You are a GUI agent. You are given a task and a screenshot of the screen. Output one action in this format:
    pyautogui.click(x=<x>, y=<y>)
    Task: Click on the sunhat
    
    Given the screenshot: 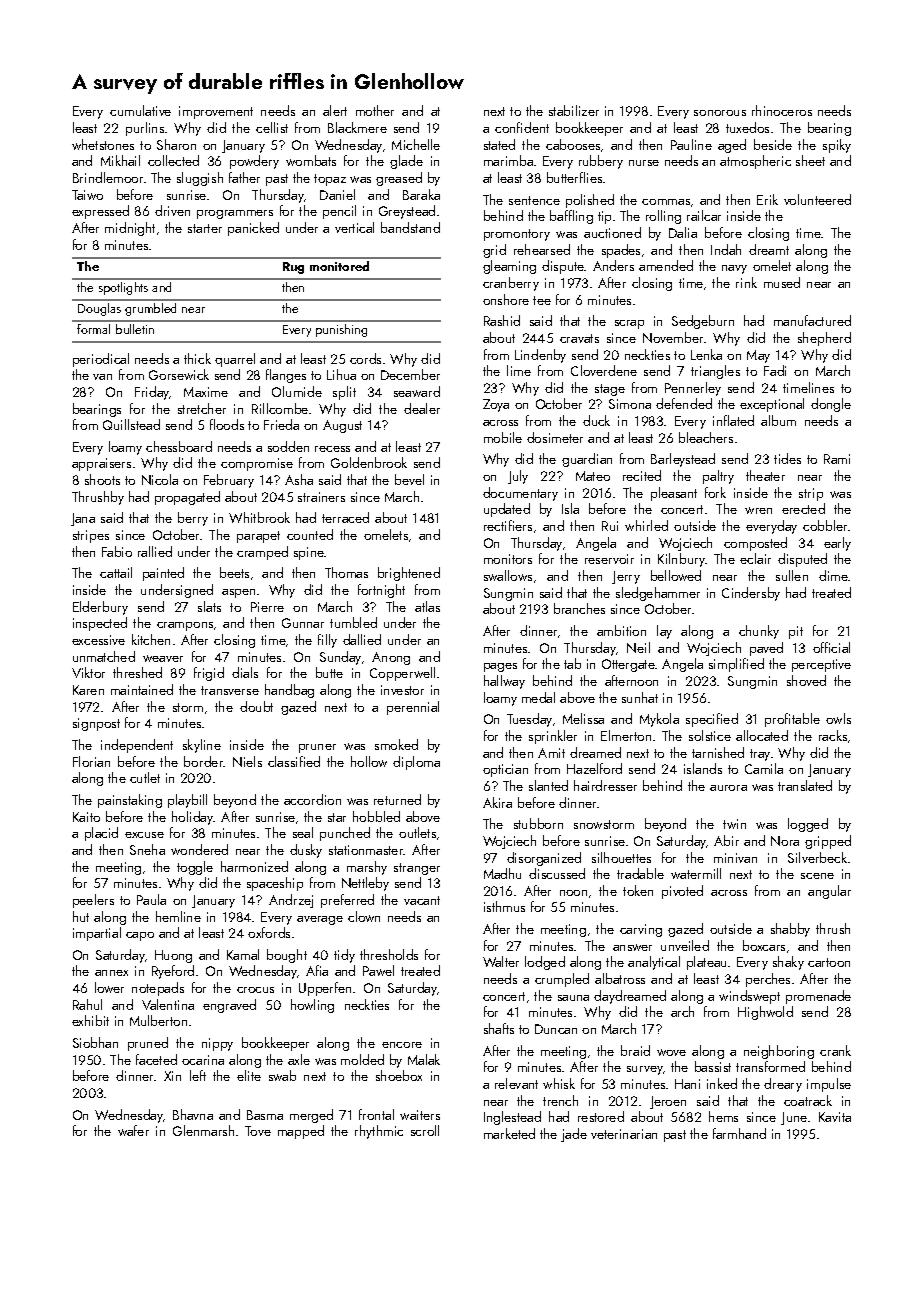 What is the action you would take?
    pyautogui.click(x=640, y=697)
